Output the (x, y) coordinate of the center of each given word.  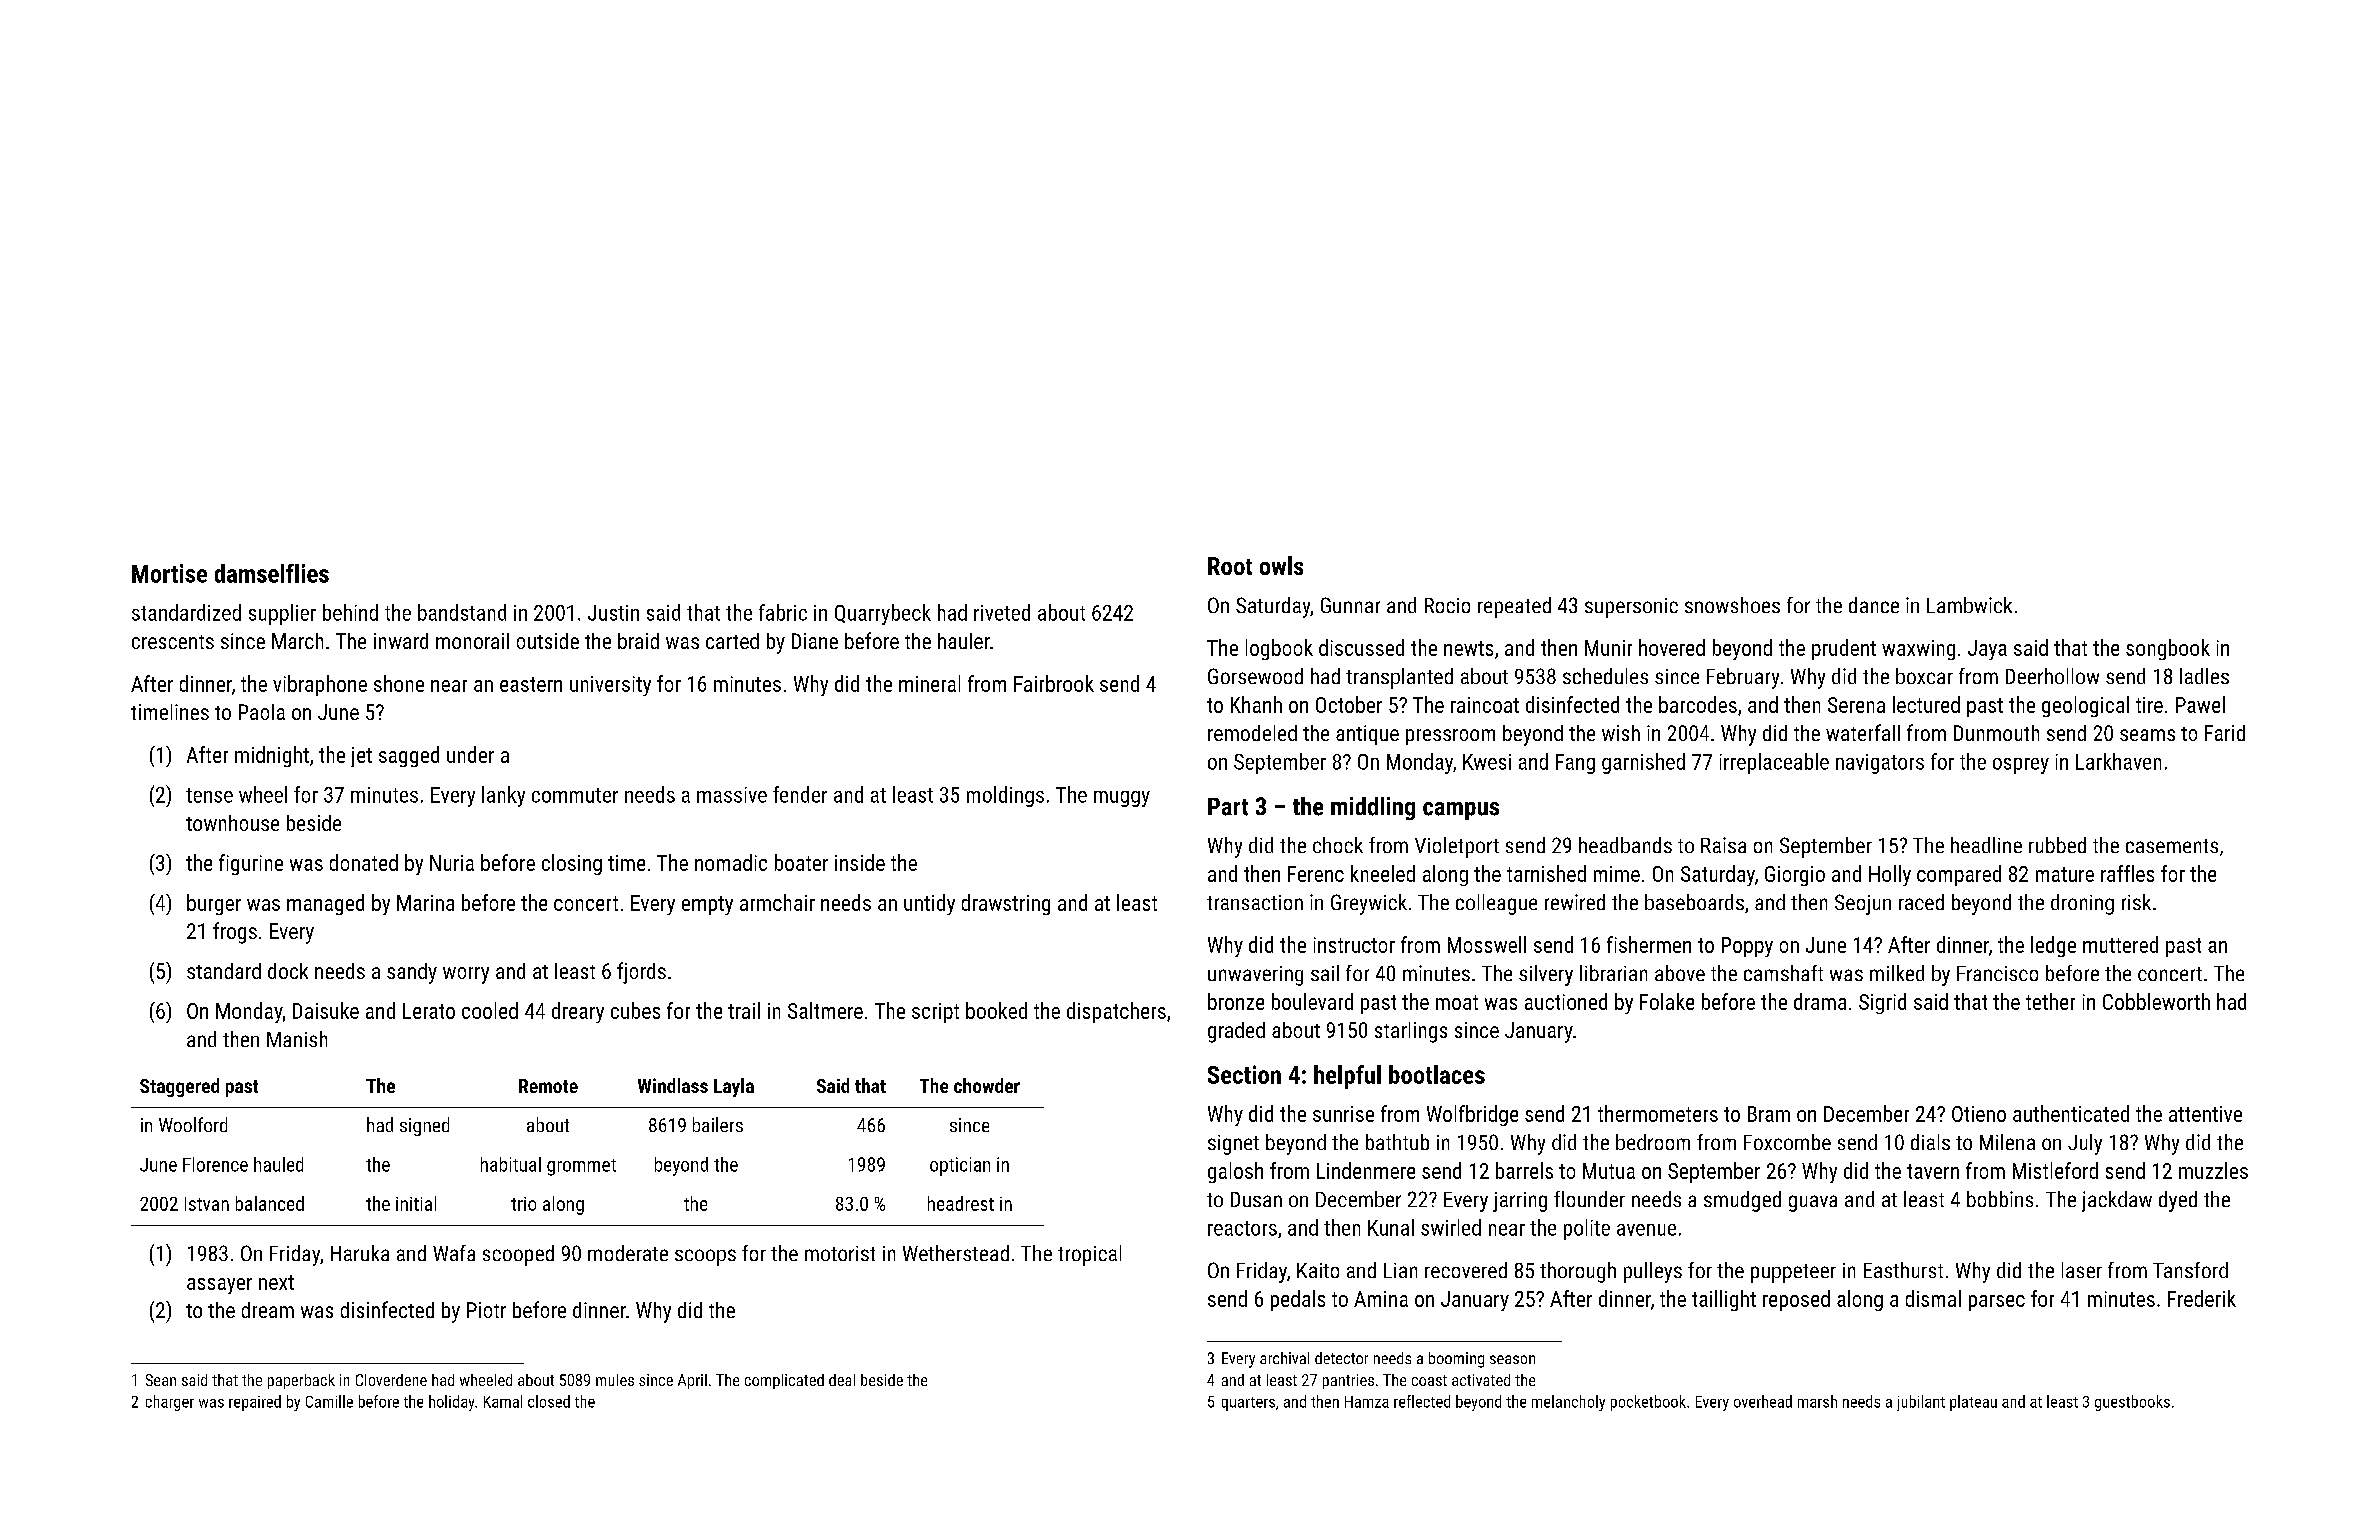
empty (707, 905)
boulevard (1312, 1001)
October (1349, 704)
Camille (329, 1401)
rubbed (2057, 845)
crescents (173, 642)
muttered (2120, 944)
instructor (1354, 945)
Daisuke (326, 1010)
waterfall (1863, 732)
